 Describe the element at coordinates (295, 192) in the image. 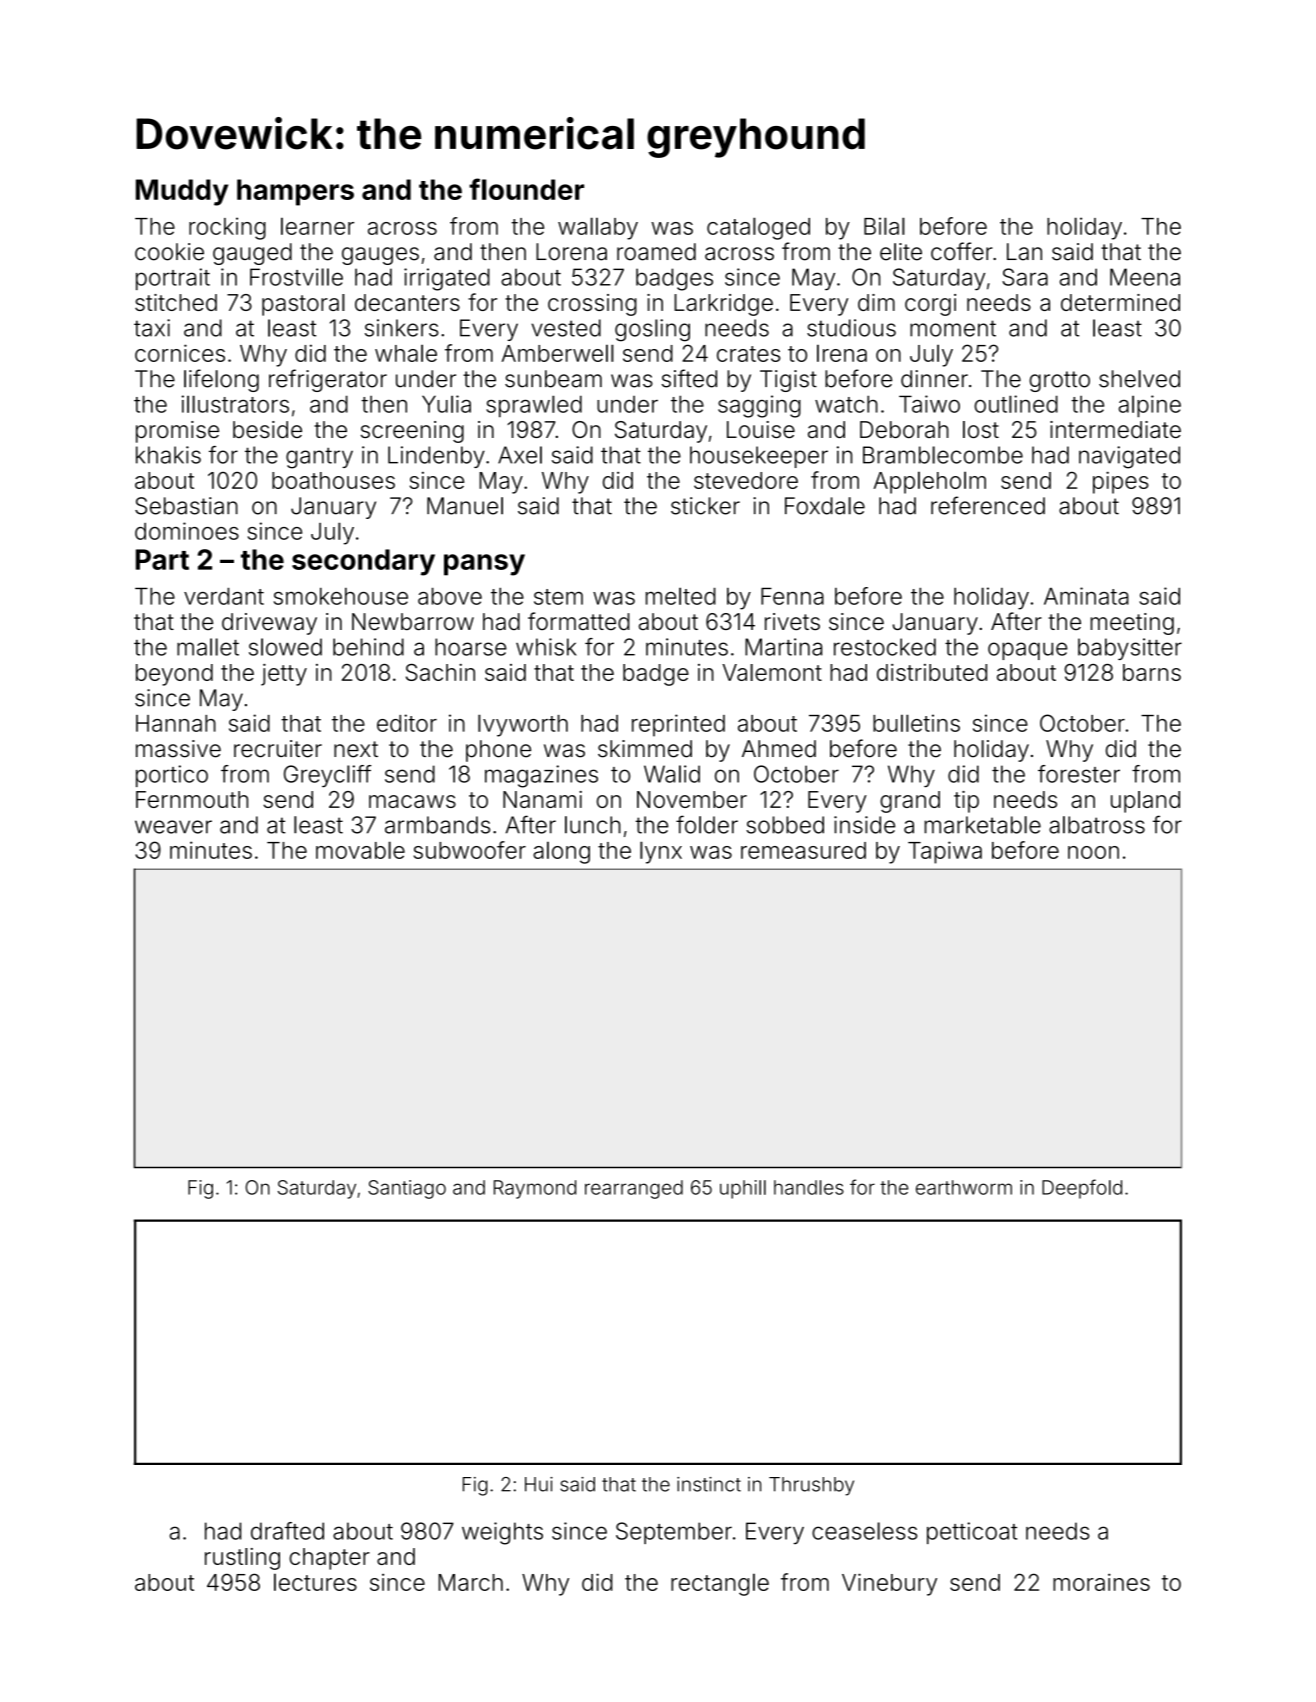

I see `hampers` at that location.
